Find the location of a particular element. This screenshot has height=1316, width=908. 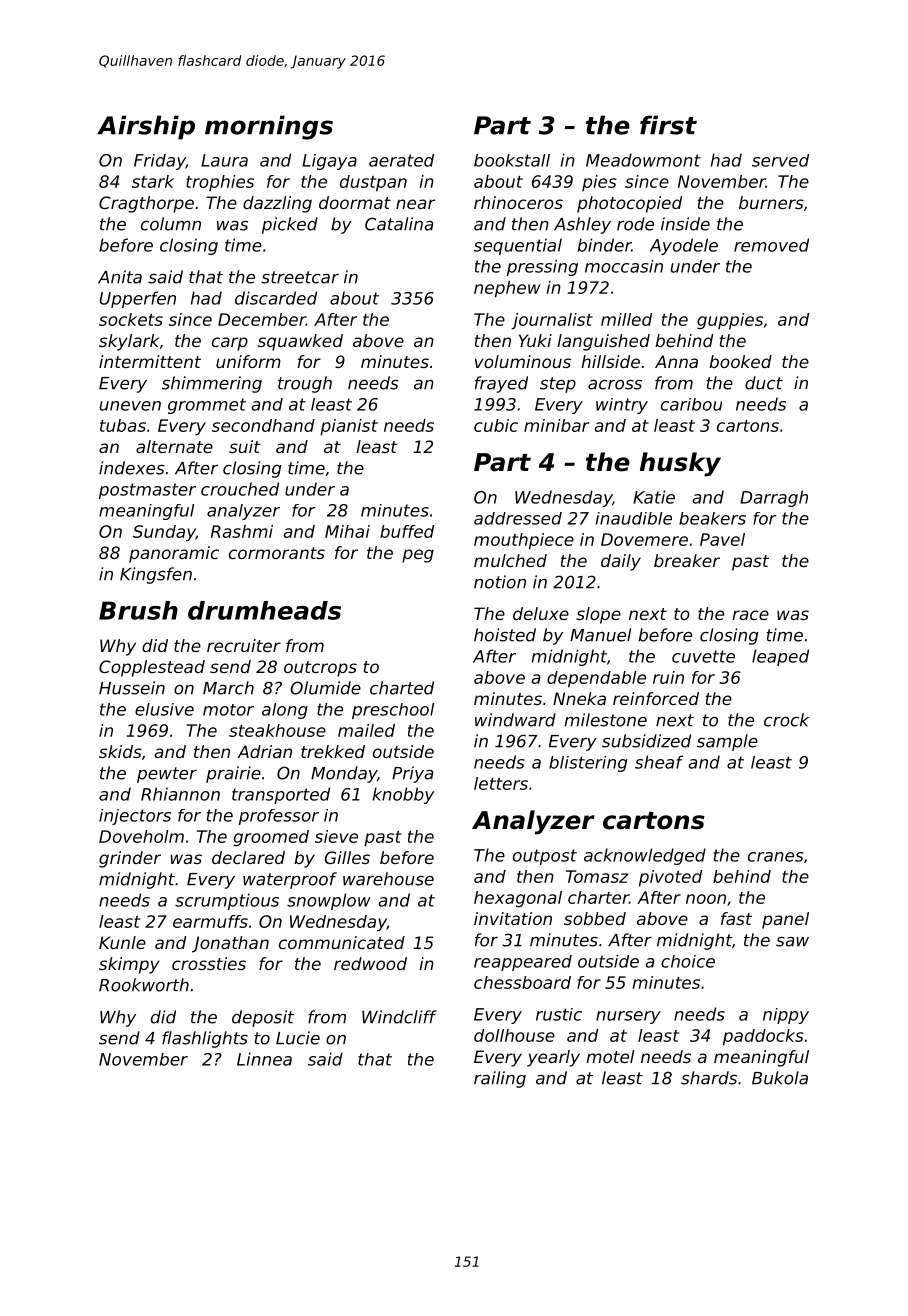

column is located at coordinates (171, 224).
